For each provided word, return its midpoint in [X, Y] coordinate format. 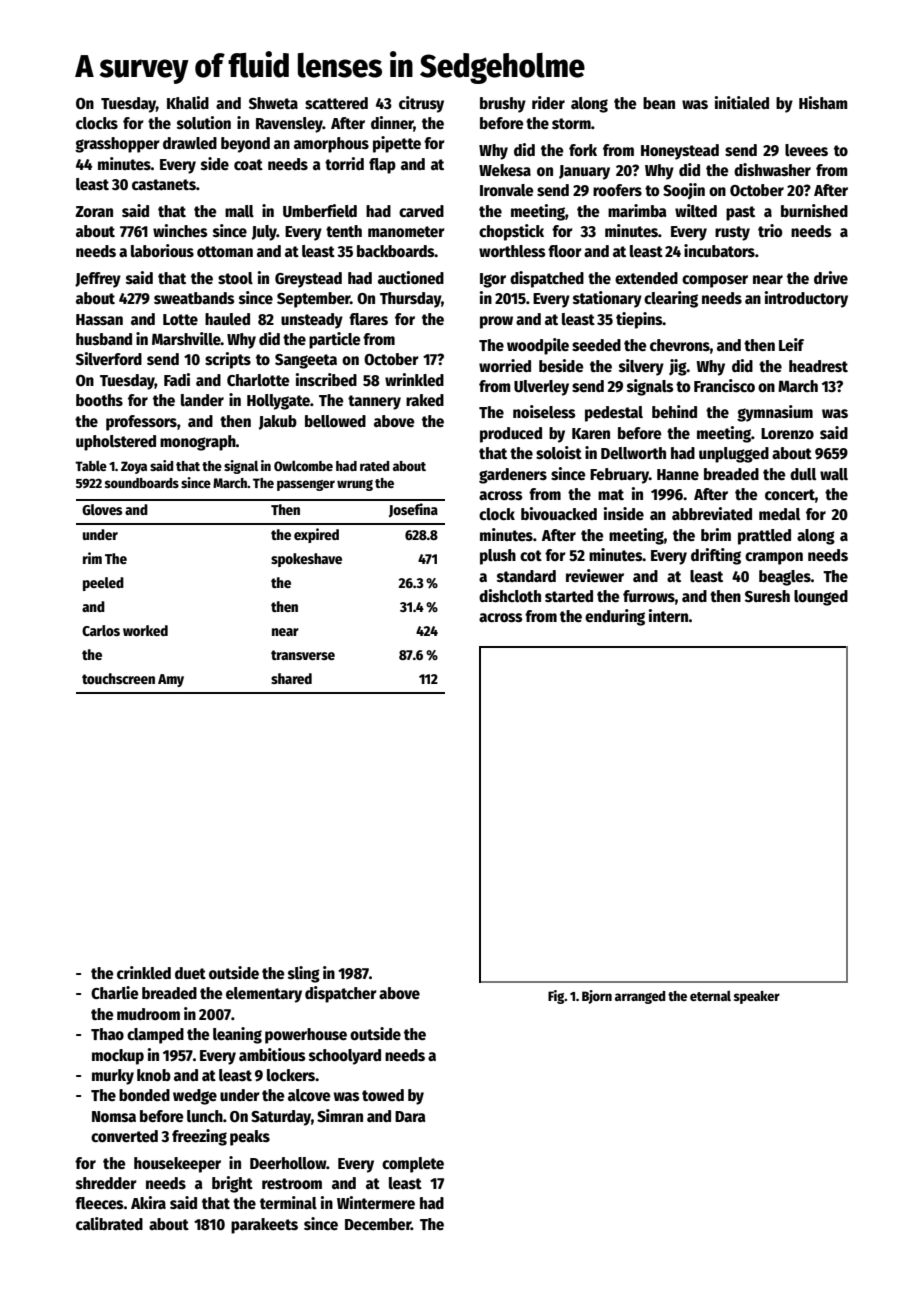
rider [548, 102]
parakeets [264, 1226]
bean [659, 103]
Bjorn [597, 997]
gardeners [513, 476]
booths [99, 400]
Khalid [188, 102]
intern [669, 615]
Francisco [724, 386]
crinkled [144, 972]
